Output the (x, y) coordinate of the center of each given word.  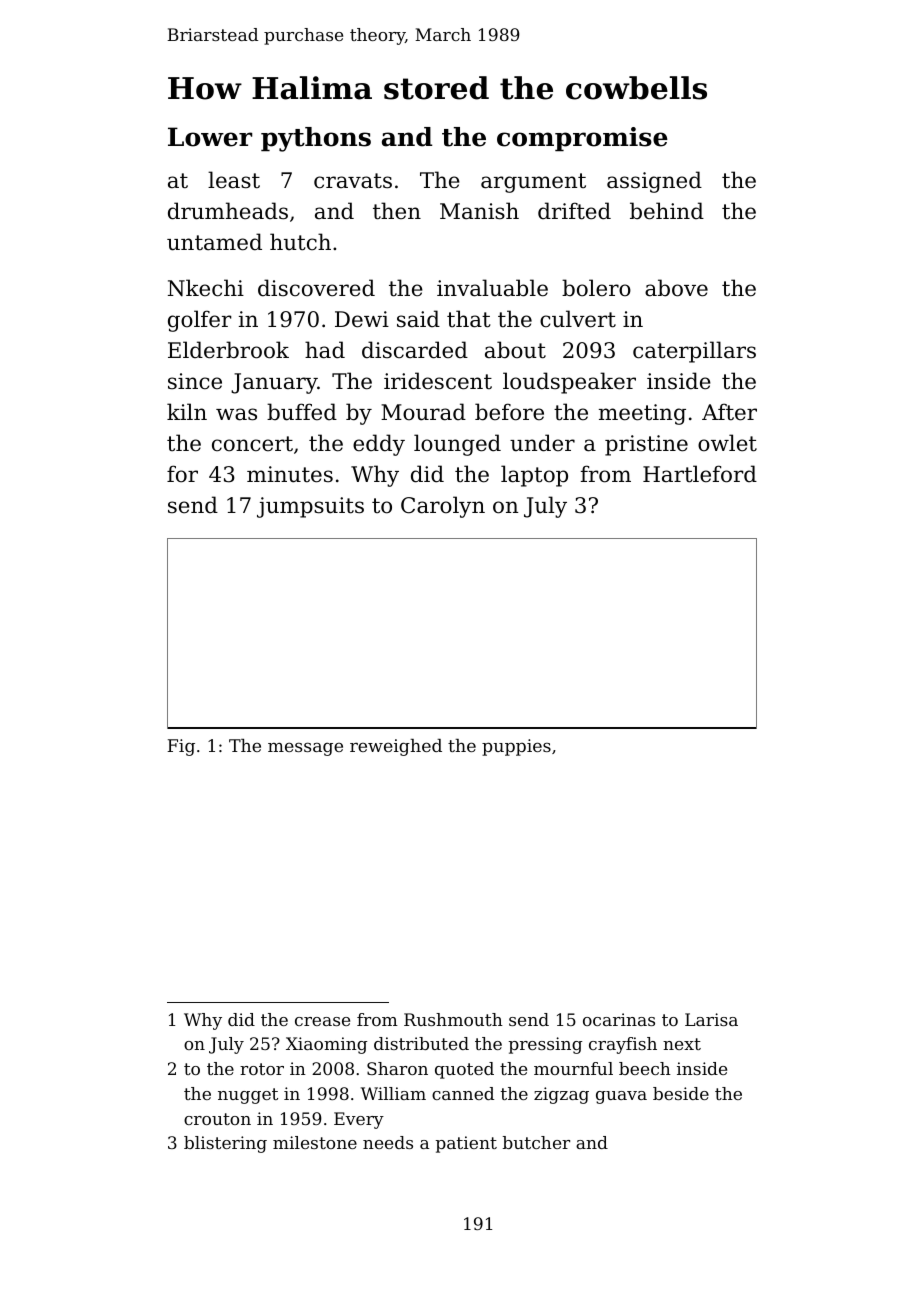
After (729, 412)
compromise (582, 139)
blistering (225, 1144)
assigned (654, 182)
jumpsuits (310, 507)
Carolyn (443, 507)
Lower (210, 137)
